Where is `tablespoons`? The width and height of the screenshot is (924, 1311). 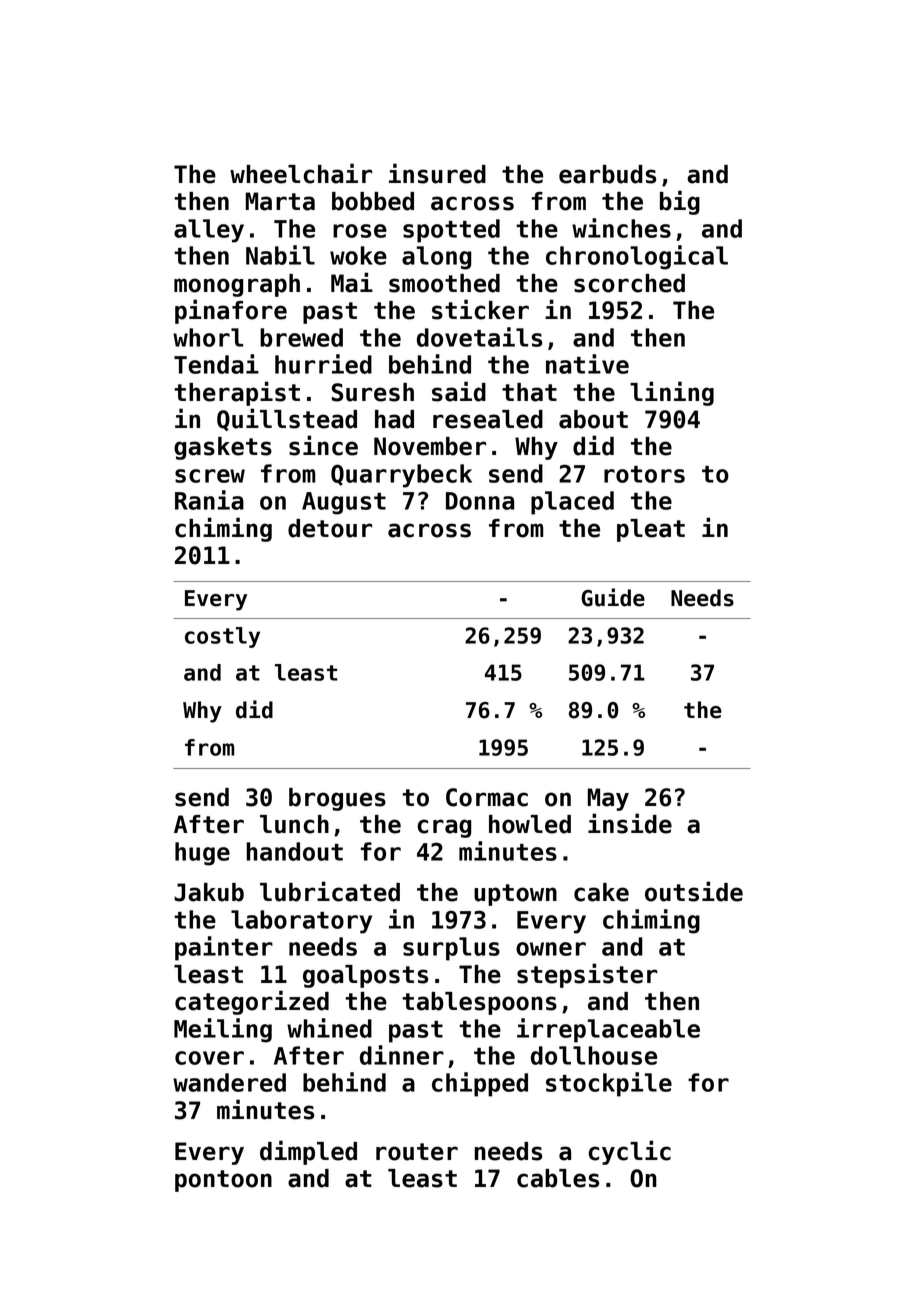 tablespoons is located at coordinates (479, 1003).
